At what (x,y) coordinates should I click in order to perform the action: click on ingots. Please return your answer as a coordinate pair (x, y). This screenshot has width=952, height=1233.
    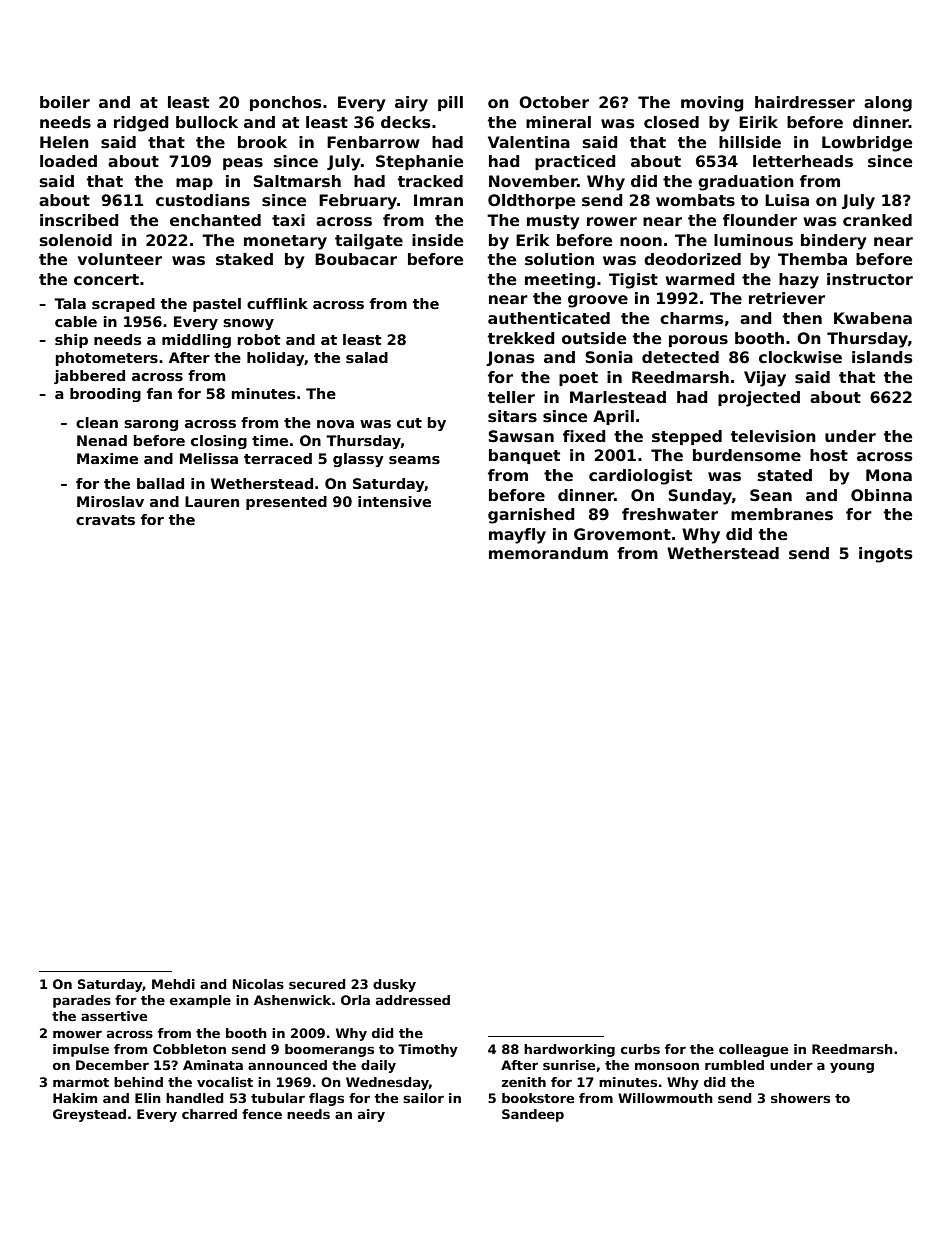
    Looking at the image, I should click on (886, 555).
